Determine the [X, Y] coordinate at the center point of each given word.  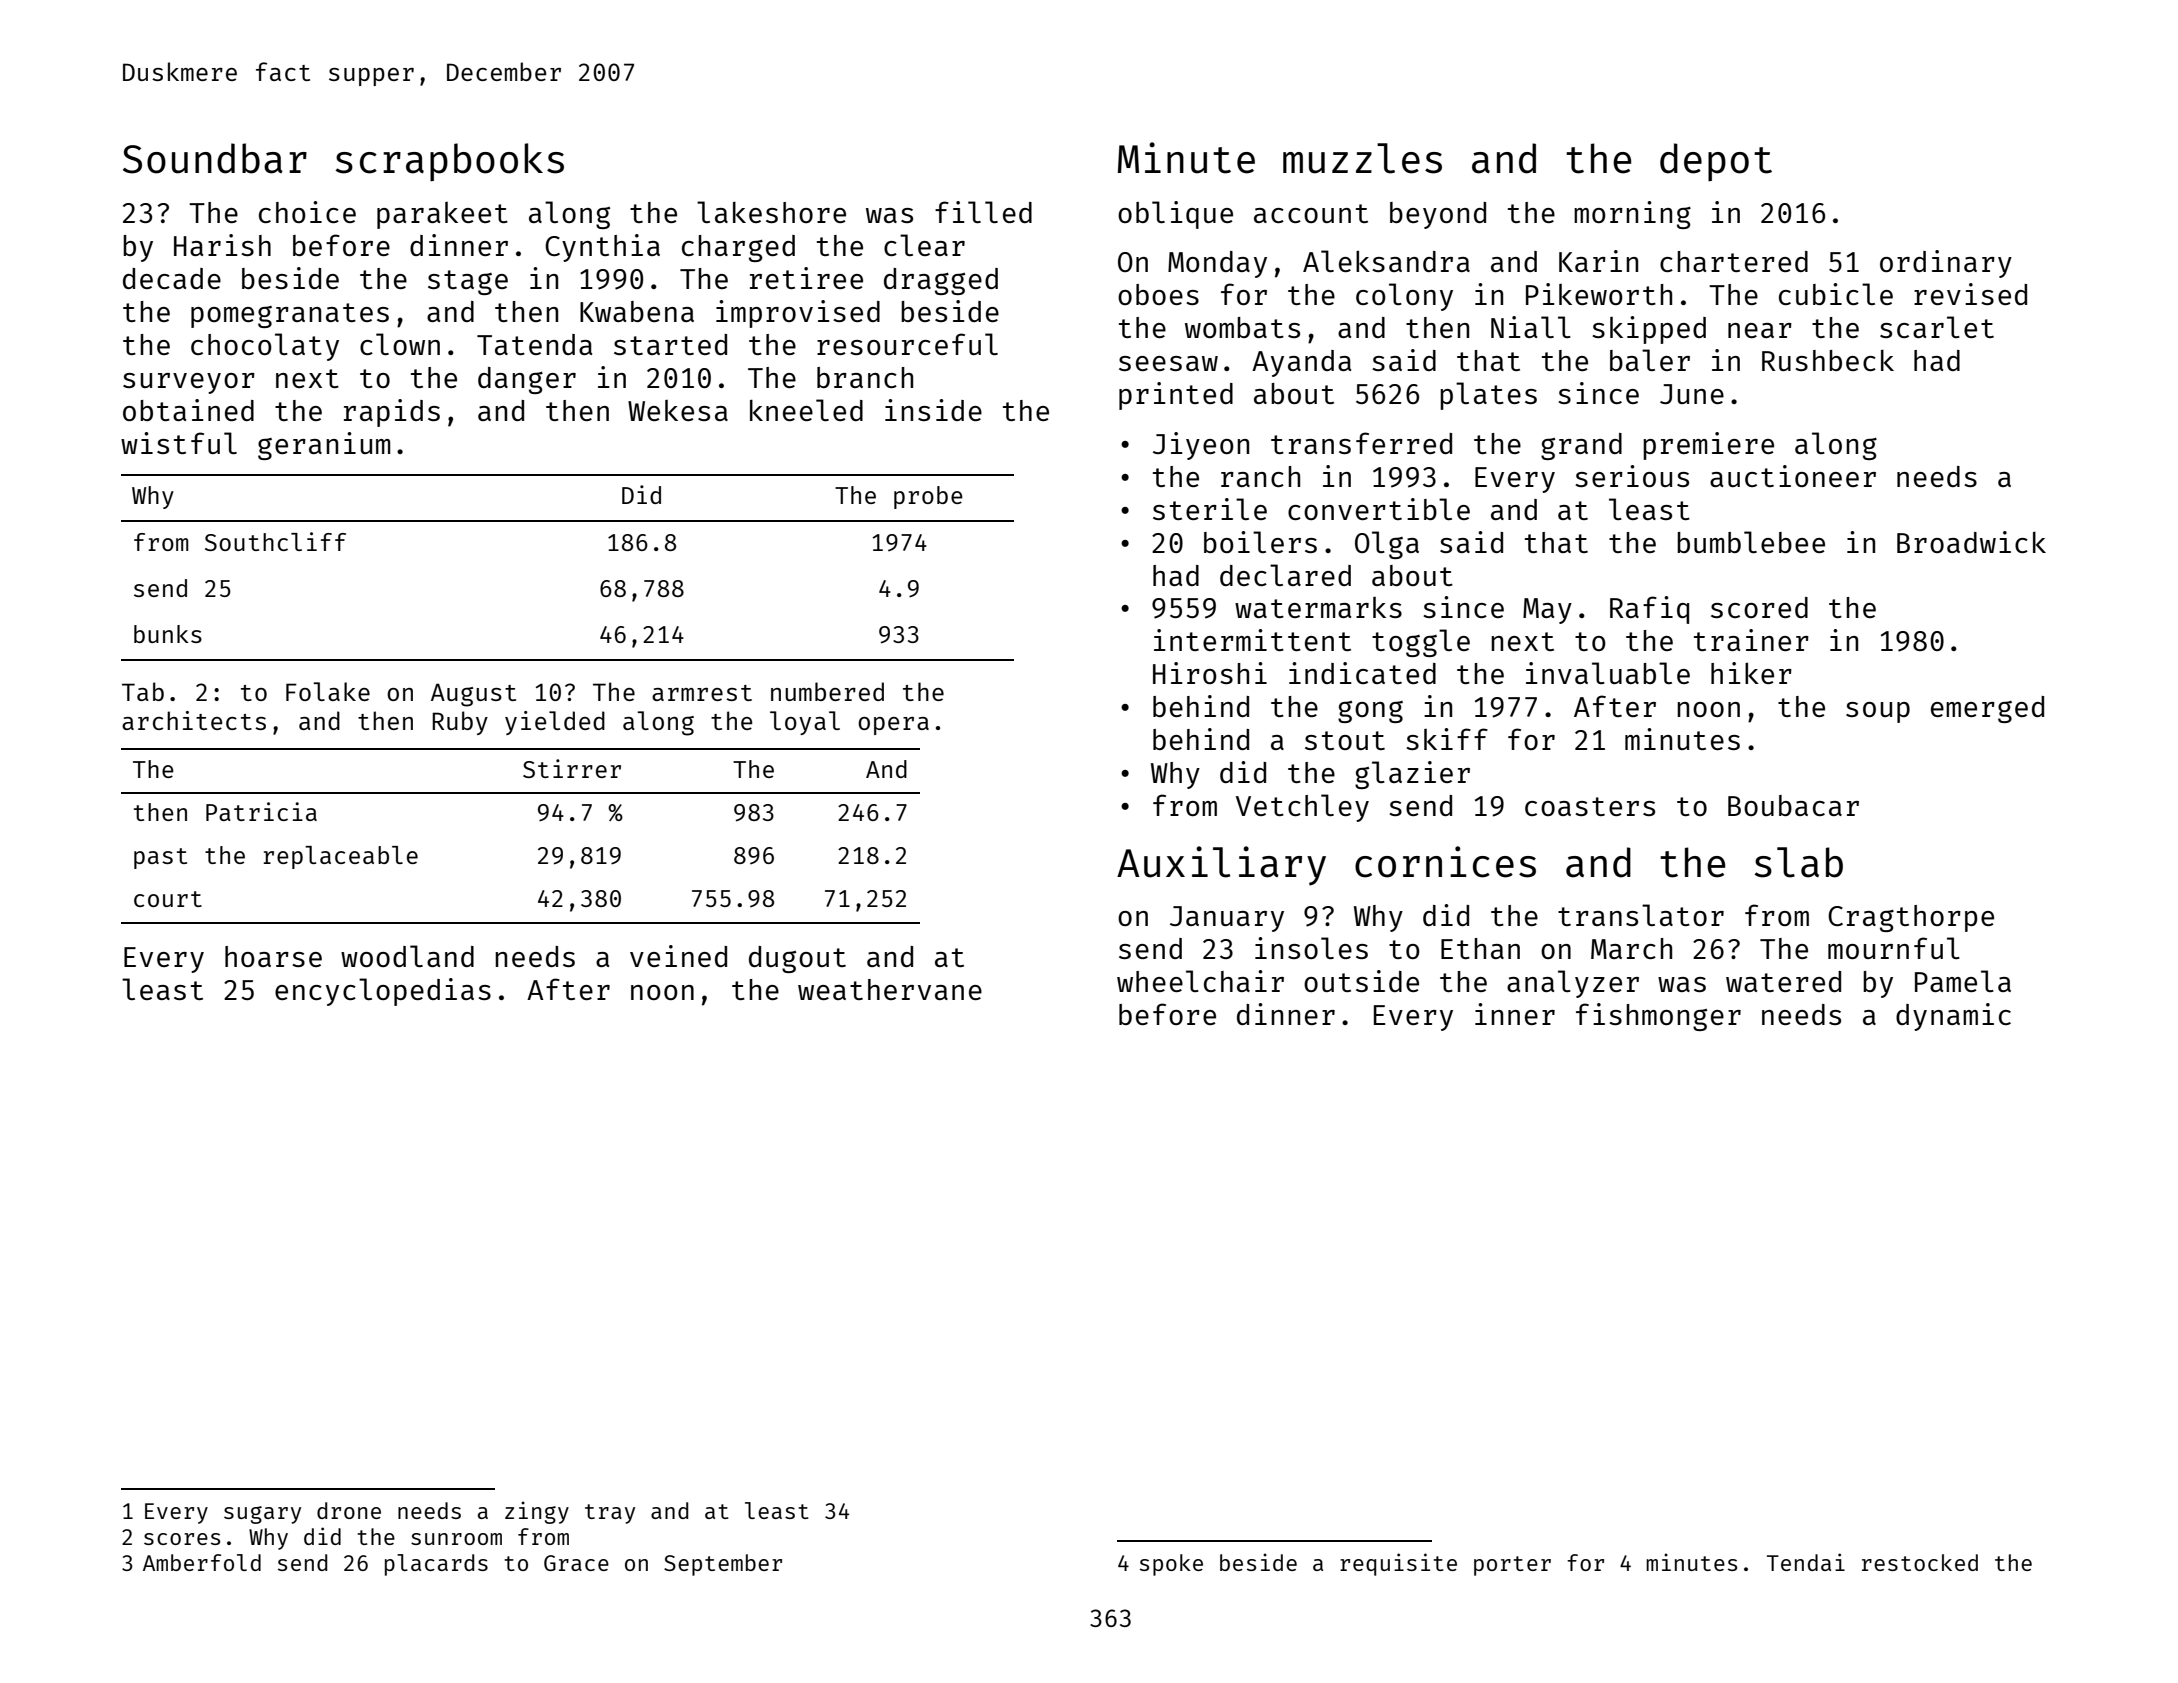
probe [928, 497]
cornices [1445, 862]
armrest [702, 693]
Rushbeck [1828, 360]
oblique [1175, 215]
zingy [537, 1512]
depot [1716, 162]
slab [1798, 862]
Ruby [460, 723]
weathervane [890, 989]
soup [1878, 712]
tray [610, 1514]
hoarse [273, 956]
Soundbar [215, 158]
